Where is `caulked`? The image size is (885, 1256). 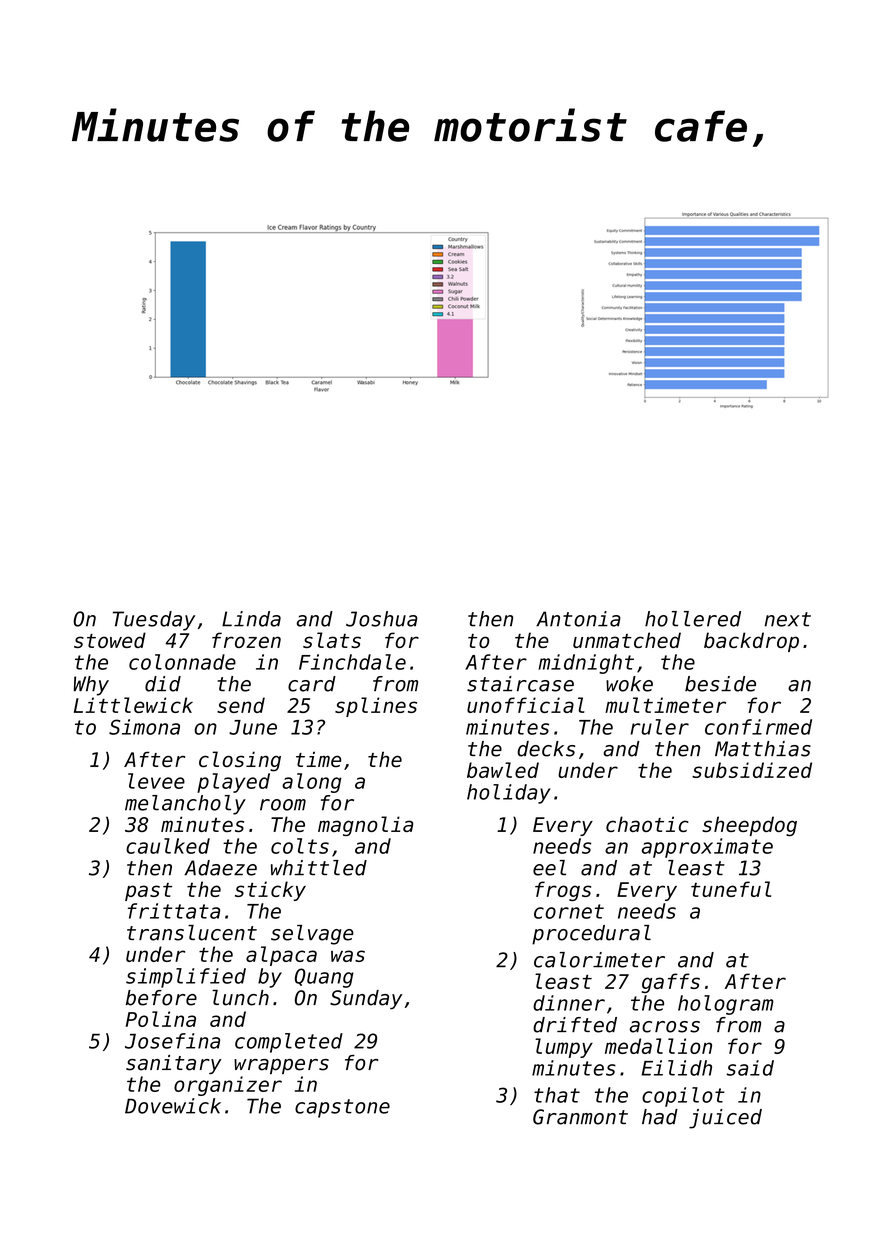
caulked is located at coordinates (168, 846).
